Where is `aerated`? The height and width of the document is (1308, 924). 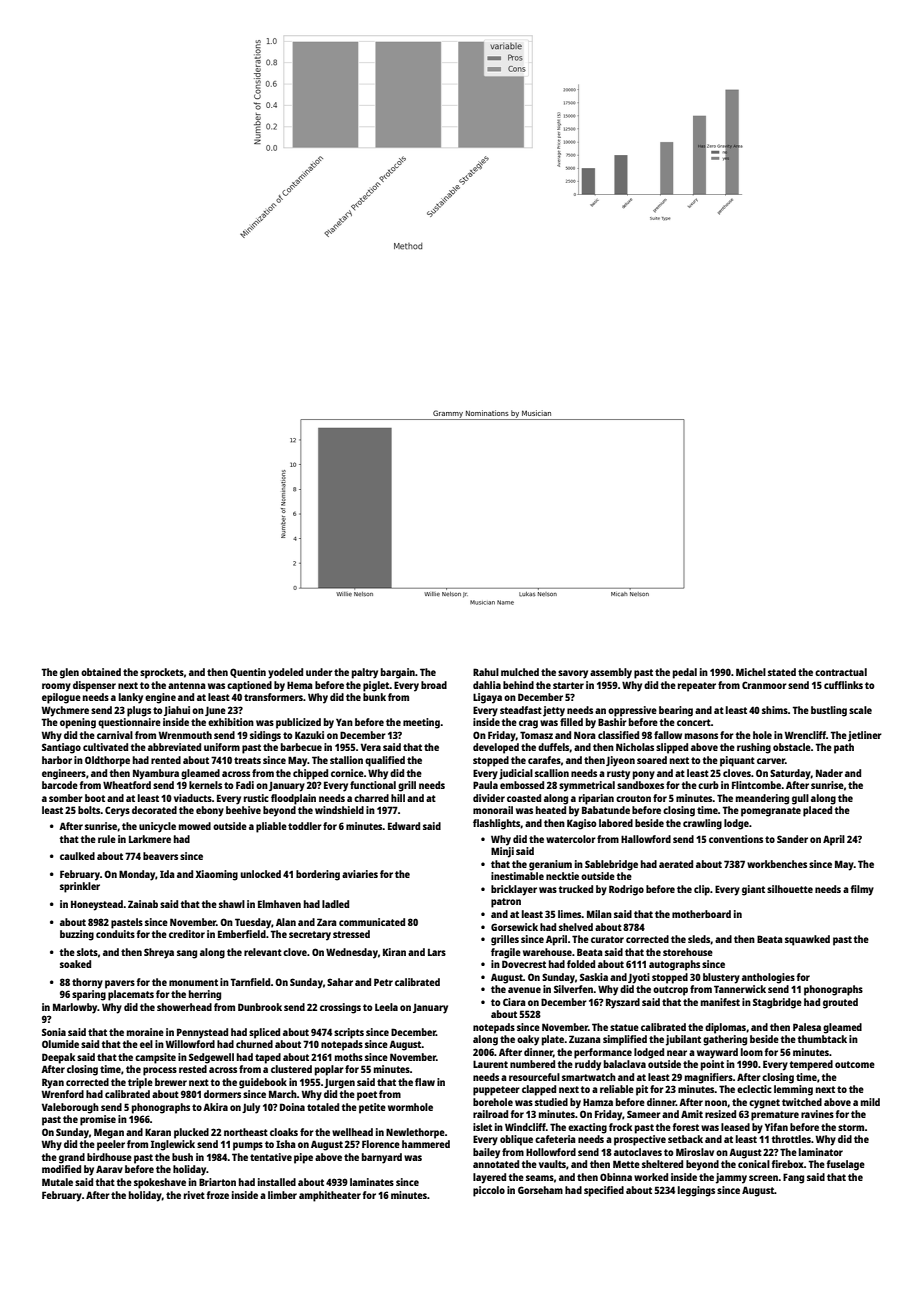
aerated is located at coordinates (676, 864).
